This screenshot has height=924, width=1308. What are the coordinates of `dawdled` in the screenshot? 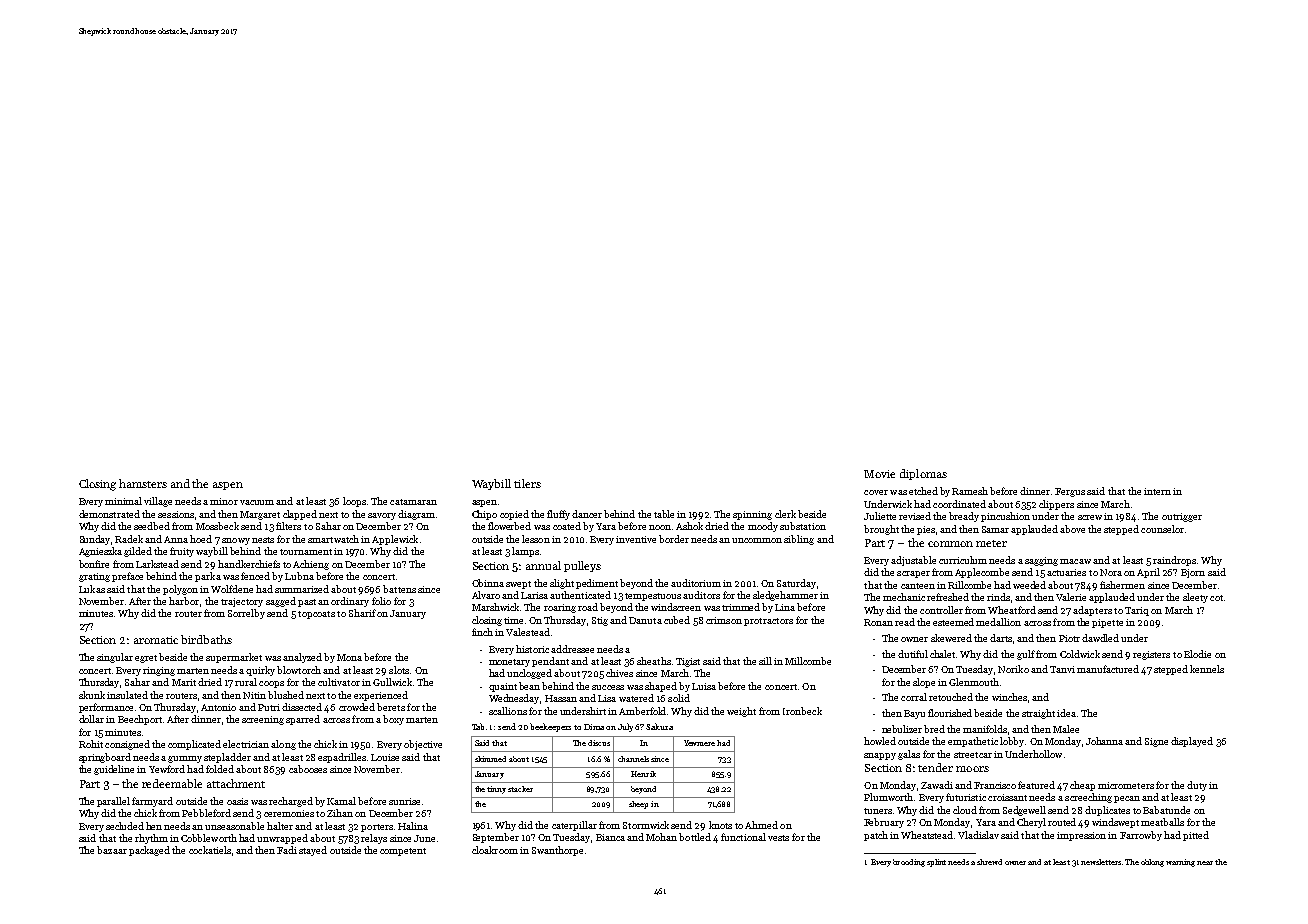 It's located at (1100, 638).
